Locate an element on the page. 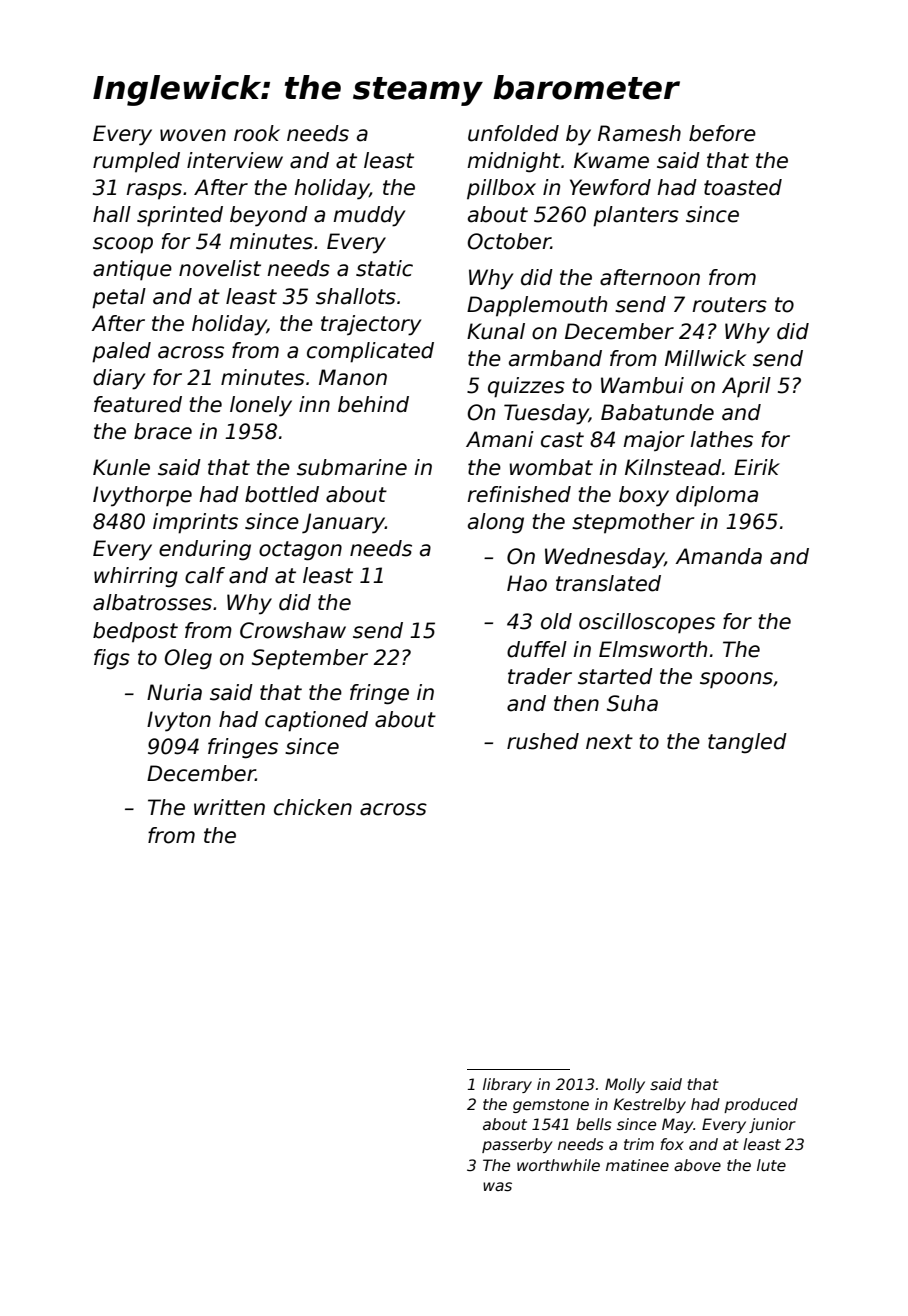 Image resolution: width=908 pixels, height=1316 pixels. tangled is located at coordinates (747, 743).
